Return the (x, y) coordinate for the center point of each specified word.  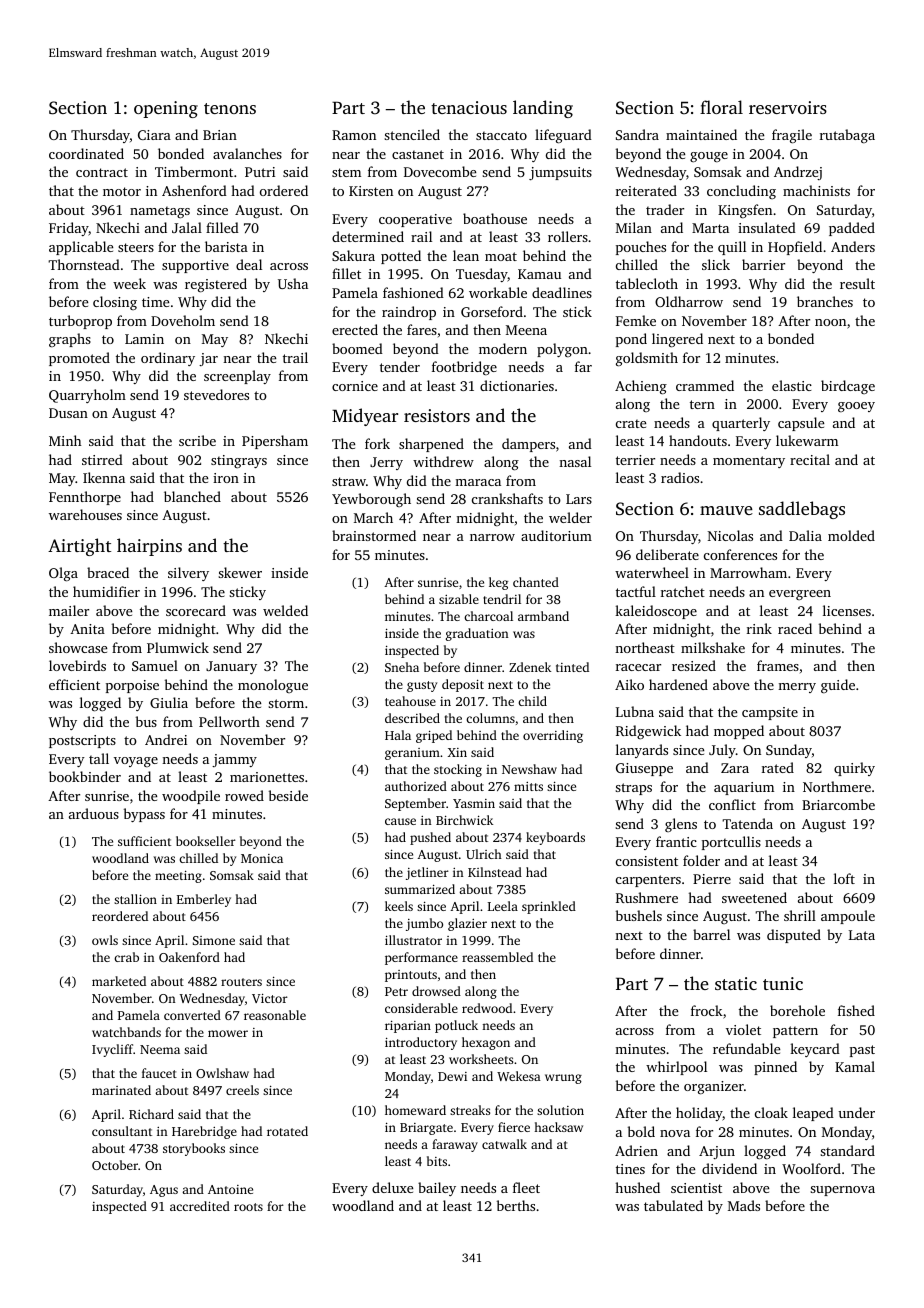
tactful (636, 591)
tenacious (469, 107)
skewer (240, 572)
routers (241, 982)
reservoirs (788, 107)
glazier (467, 924)
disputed (794, 936)
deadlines (562, 292)
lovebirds (77, 665)
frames (778, 665)
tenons (230, 108)
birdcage (848, 387)
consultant (122, 1131)
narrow (492, 537)
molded (851, 535)
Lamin (144, 339)
